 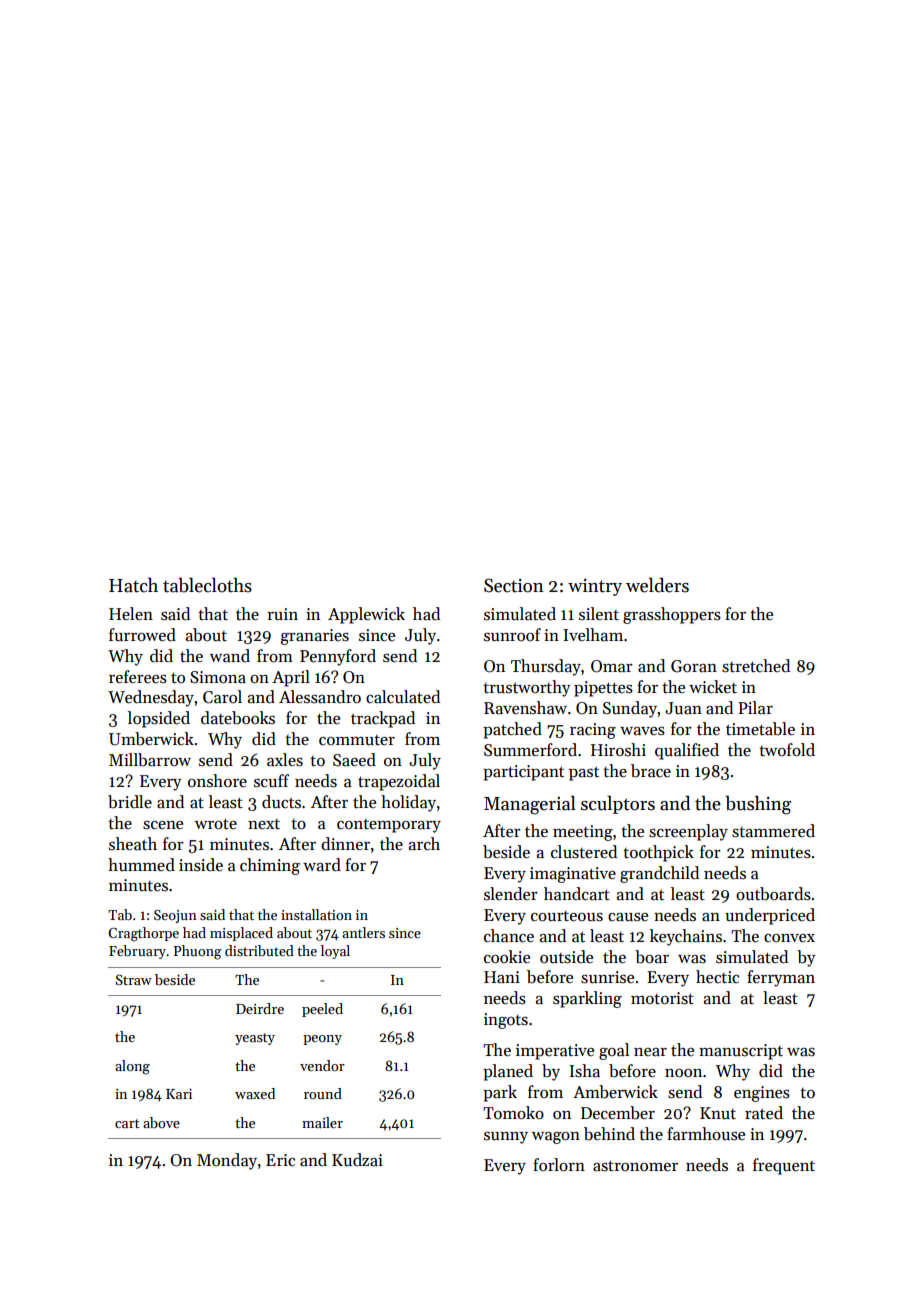 What do you see at coordinates (593, 731) in the document?
I see `racing` at bounding box center [593, 731].
